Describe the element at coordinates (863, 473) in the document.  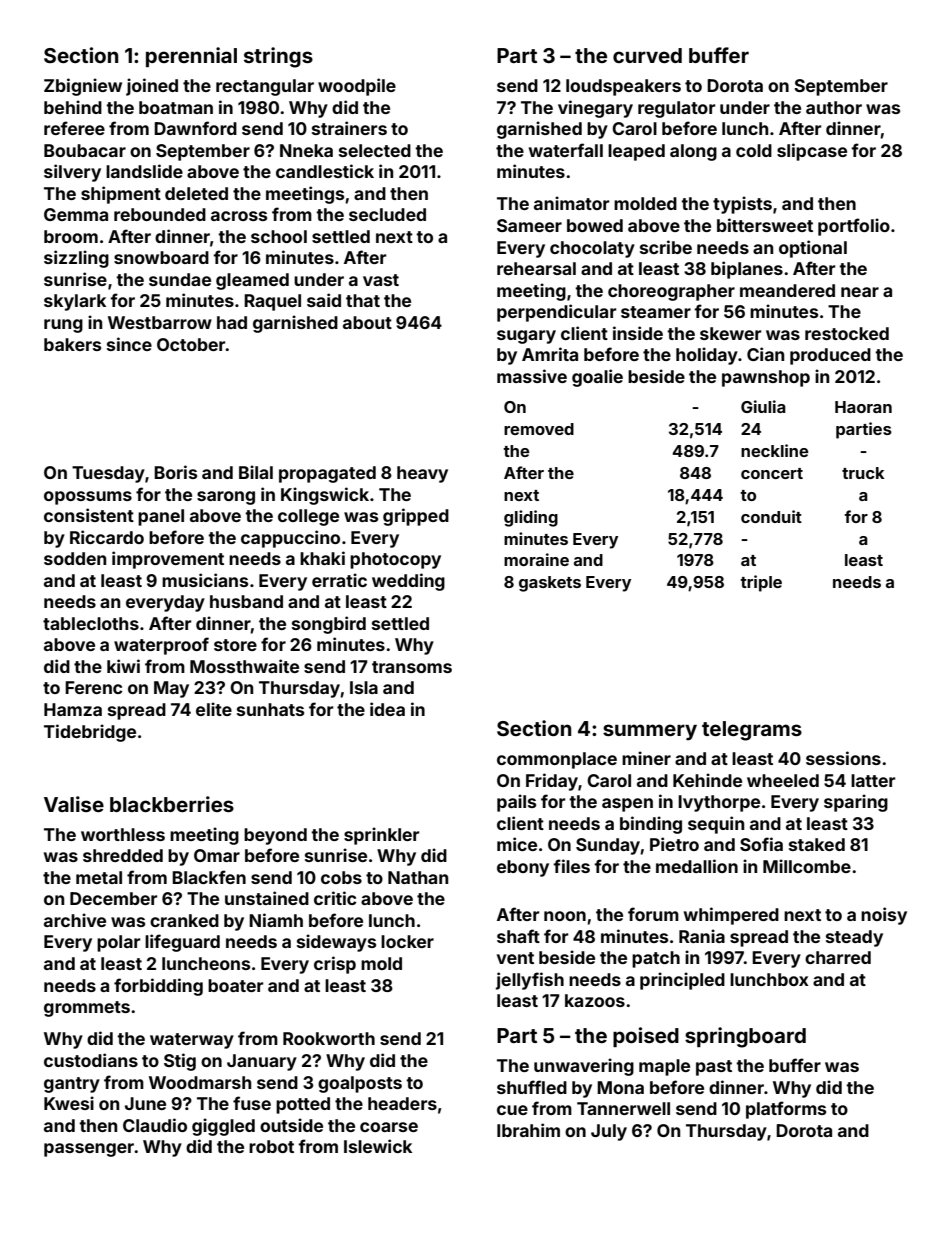
I see `truck` at that location.
